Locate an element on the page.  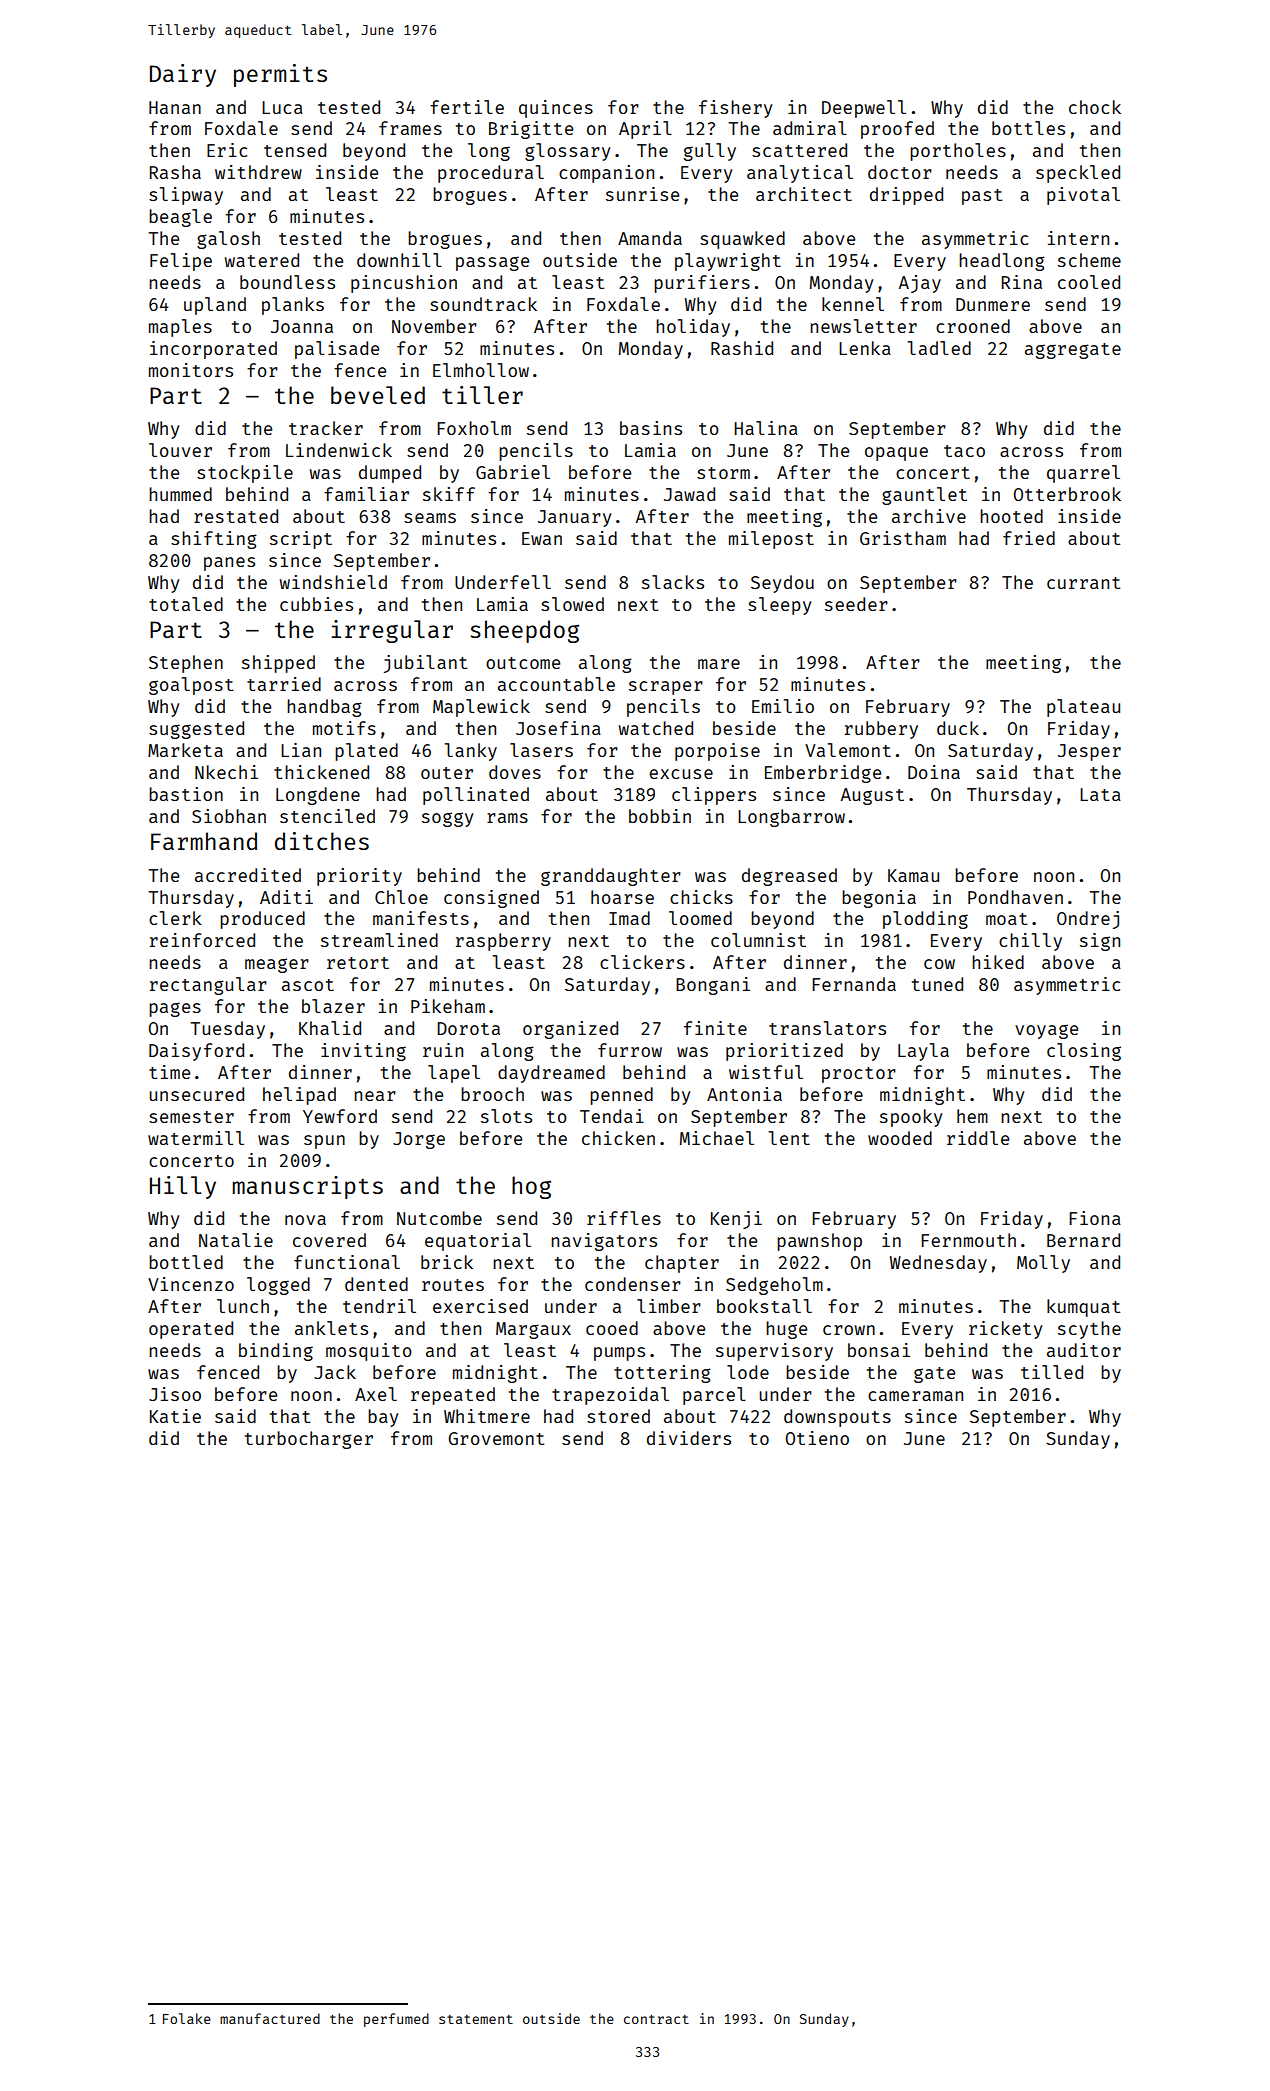
tilled is located at coordinates (1052, 1372).
